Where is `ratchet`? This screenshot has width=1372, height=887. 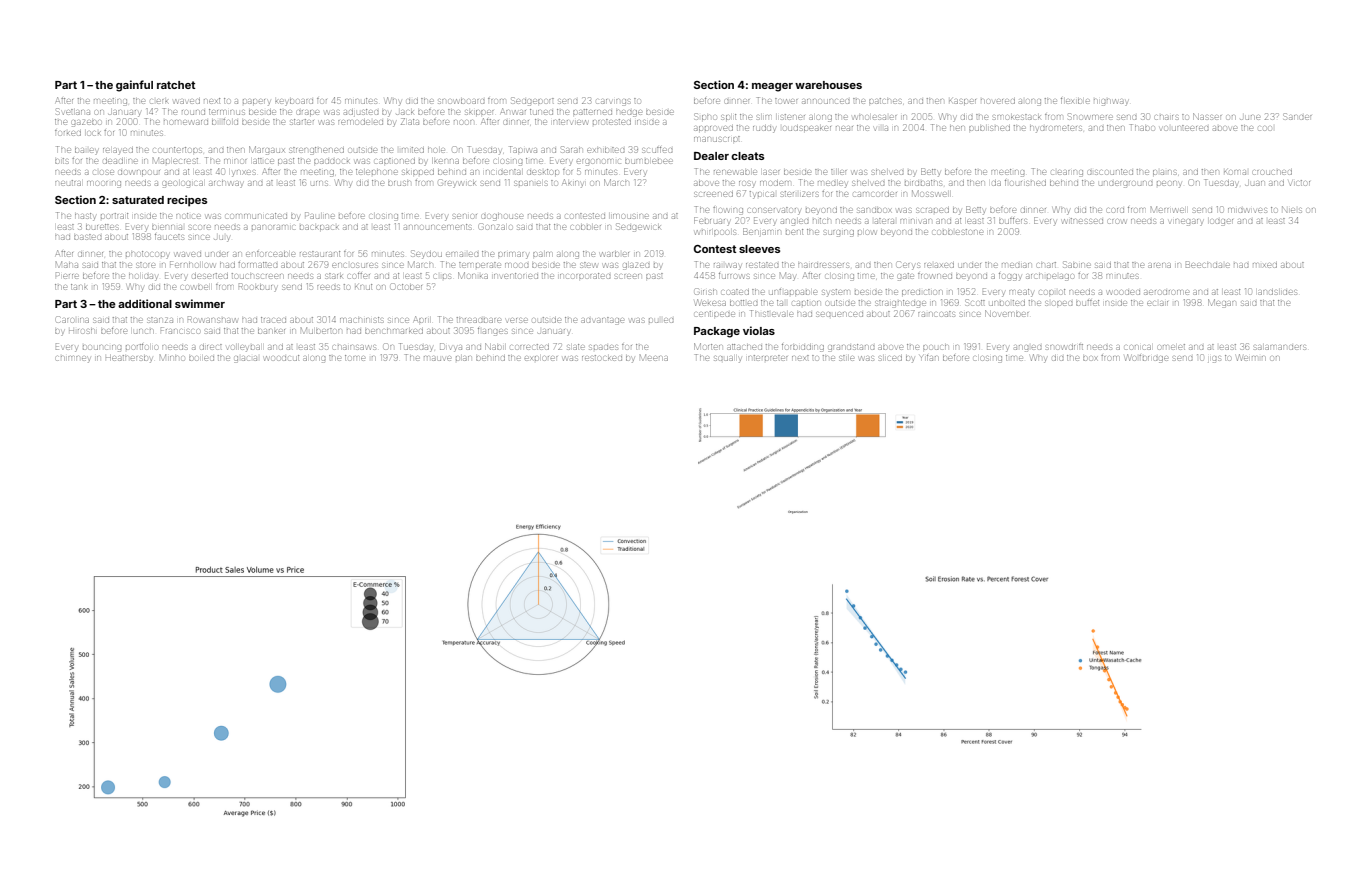
ratchet is located at coordinates (176, 85).
